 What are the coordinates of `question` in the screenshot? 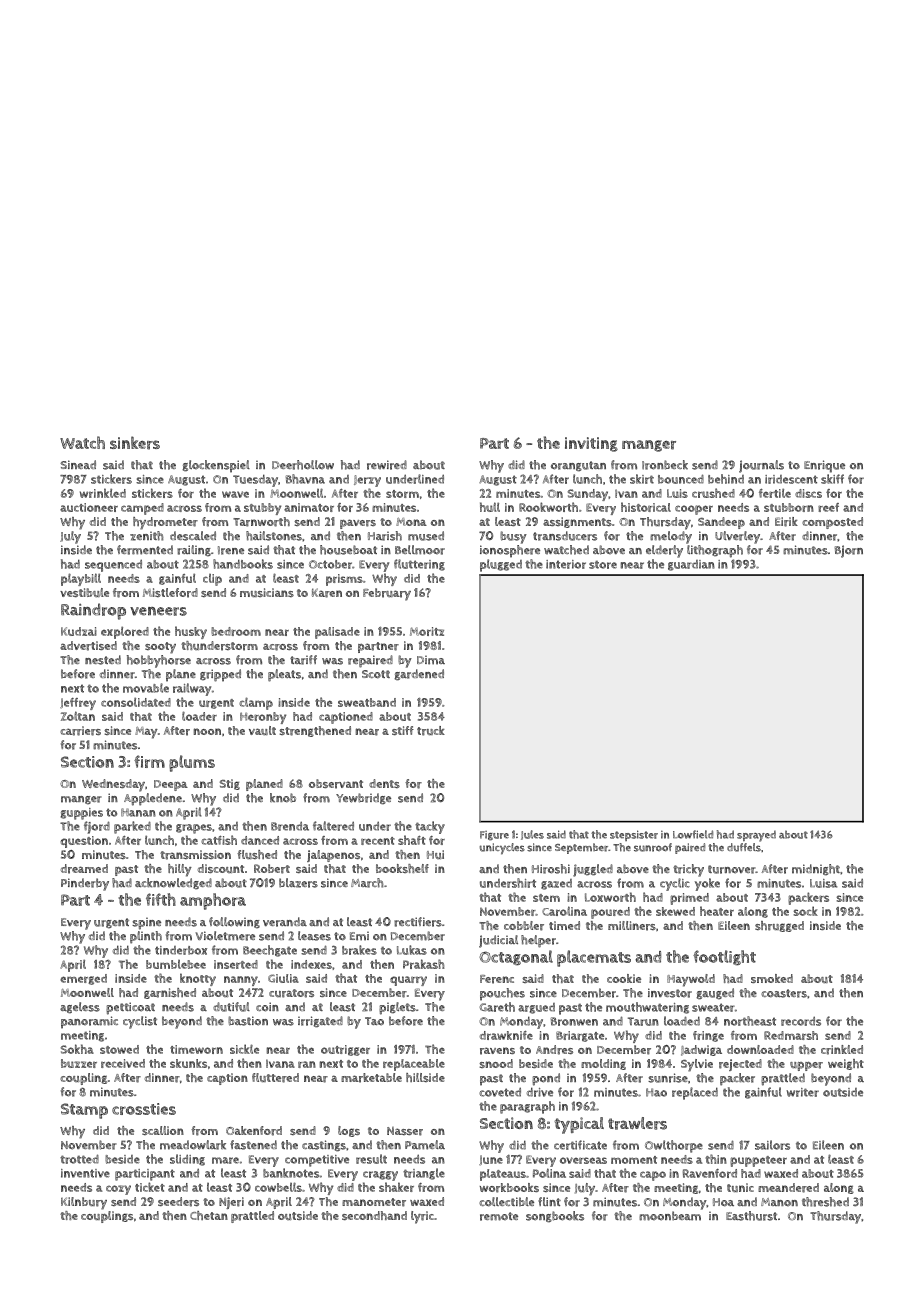 It's located at (84, 842).
